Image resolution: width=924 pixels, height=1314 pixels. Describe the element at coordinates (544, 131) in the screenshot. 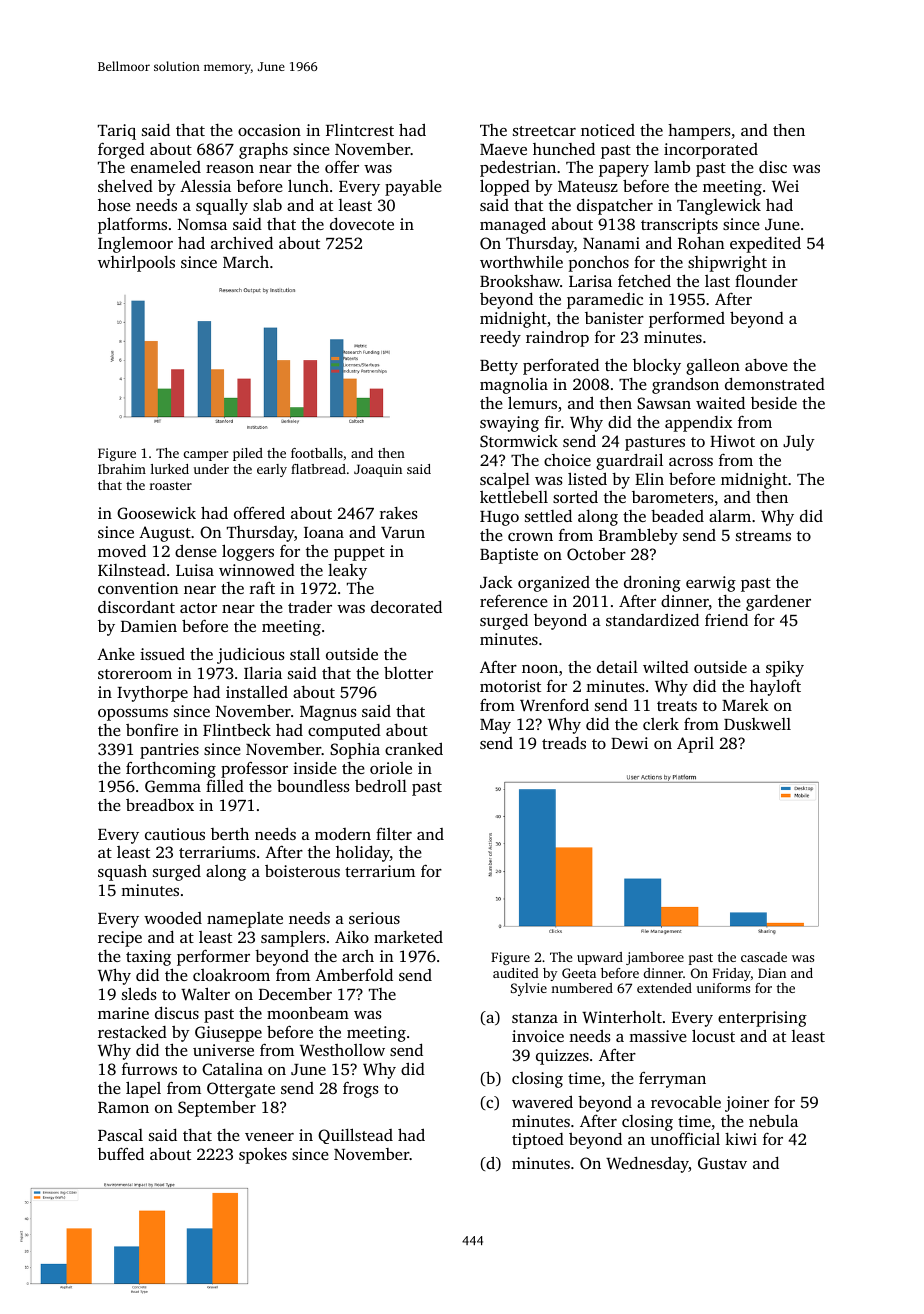

I see `streetcar` at that location.
